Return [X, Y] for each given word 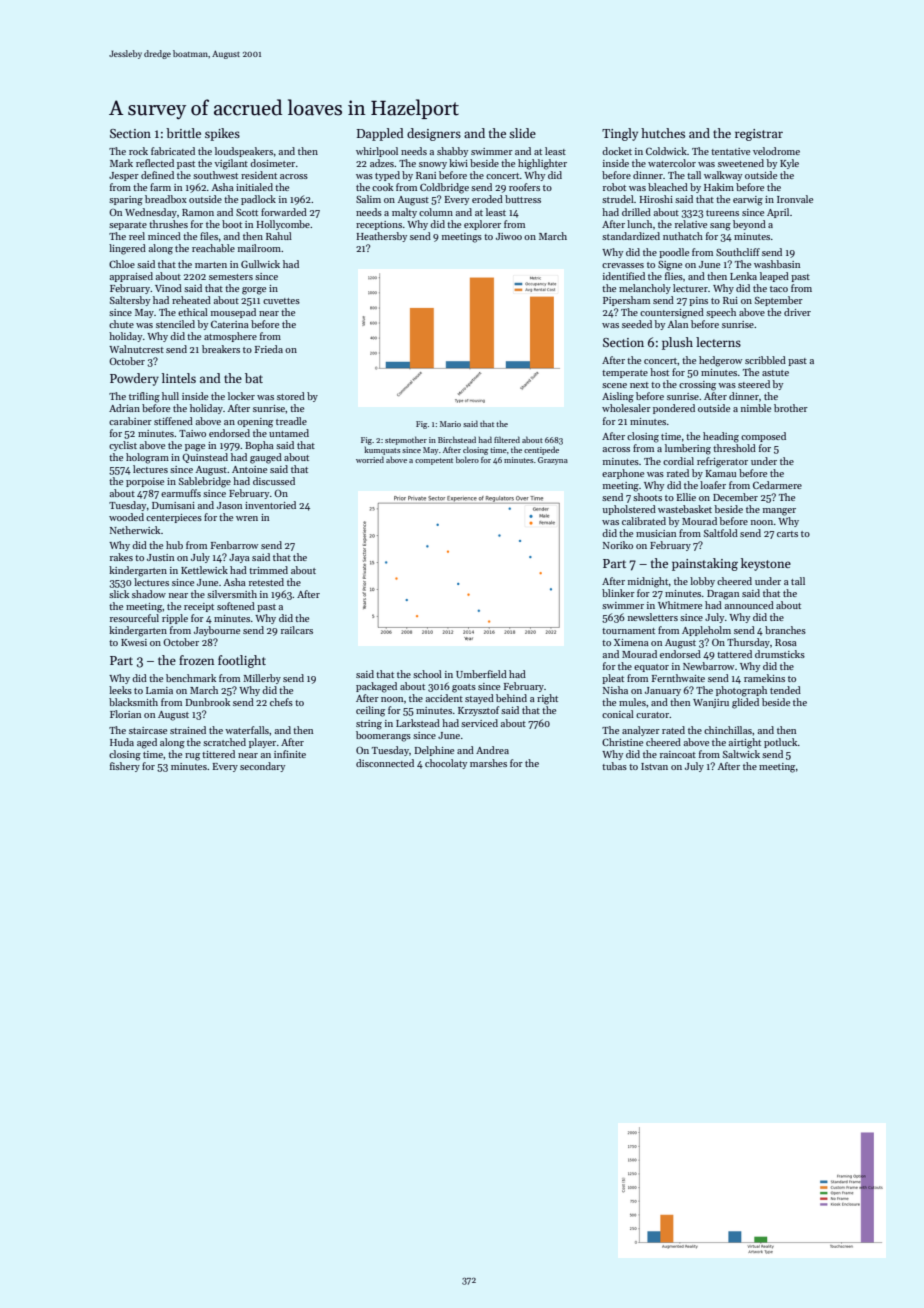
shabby [452, 152]
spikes [222, 134]
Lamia [159, 690]
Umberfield [481, 674]
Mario [450, 424]
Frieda [269, 349]
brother [791, 408]
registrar [759, 135]
